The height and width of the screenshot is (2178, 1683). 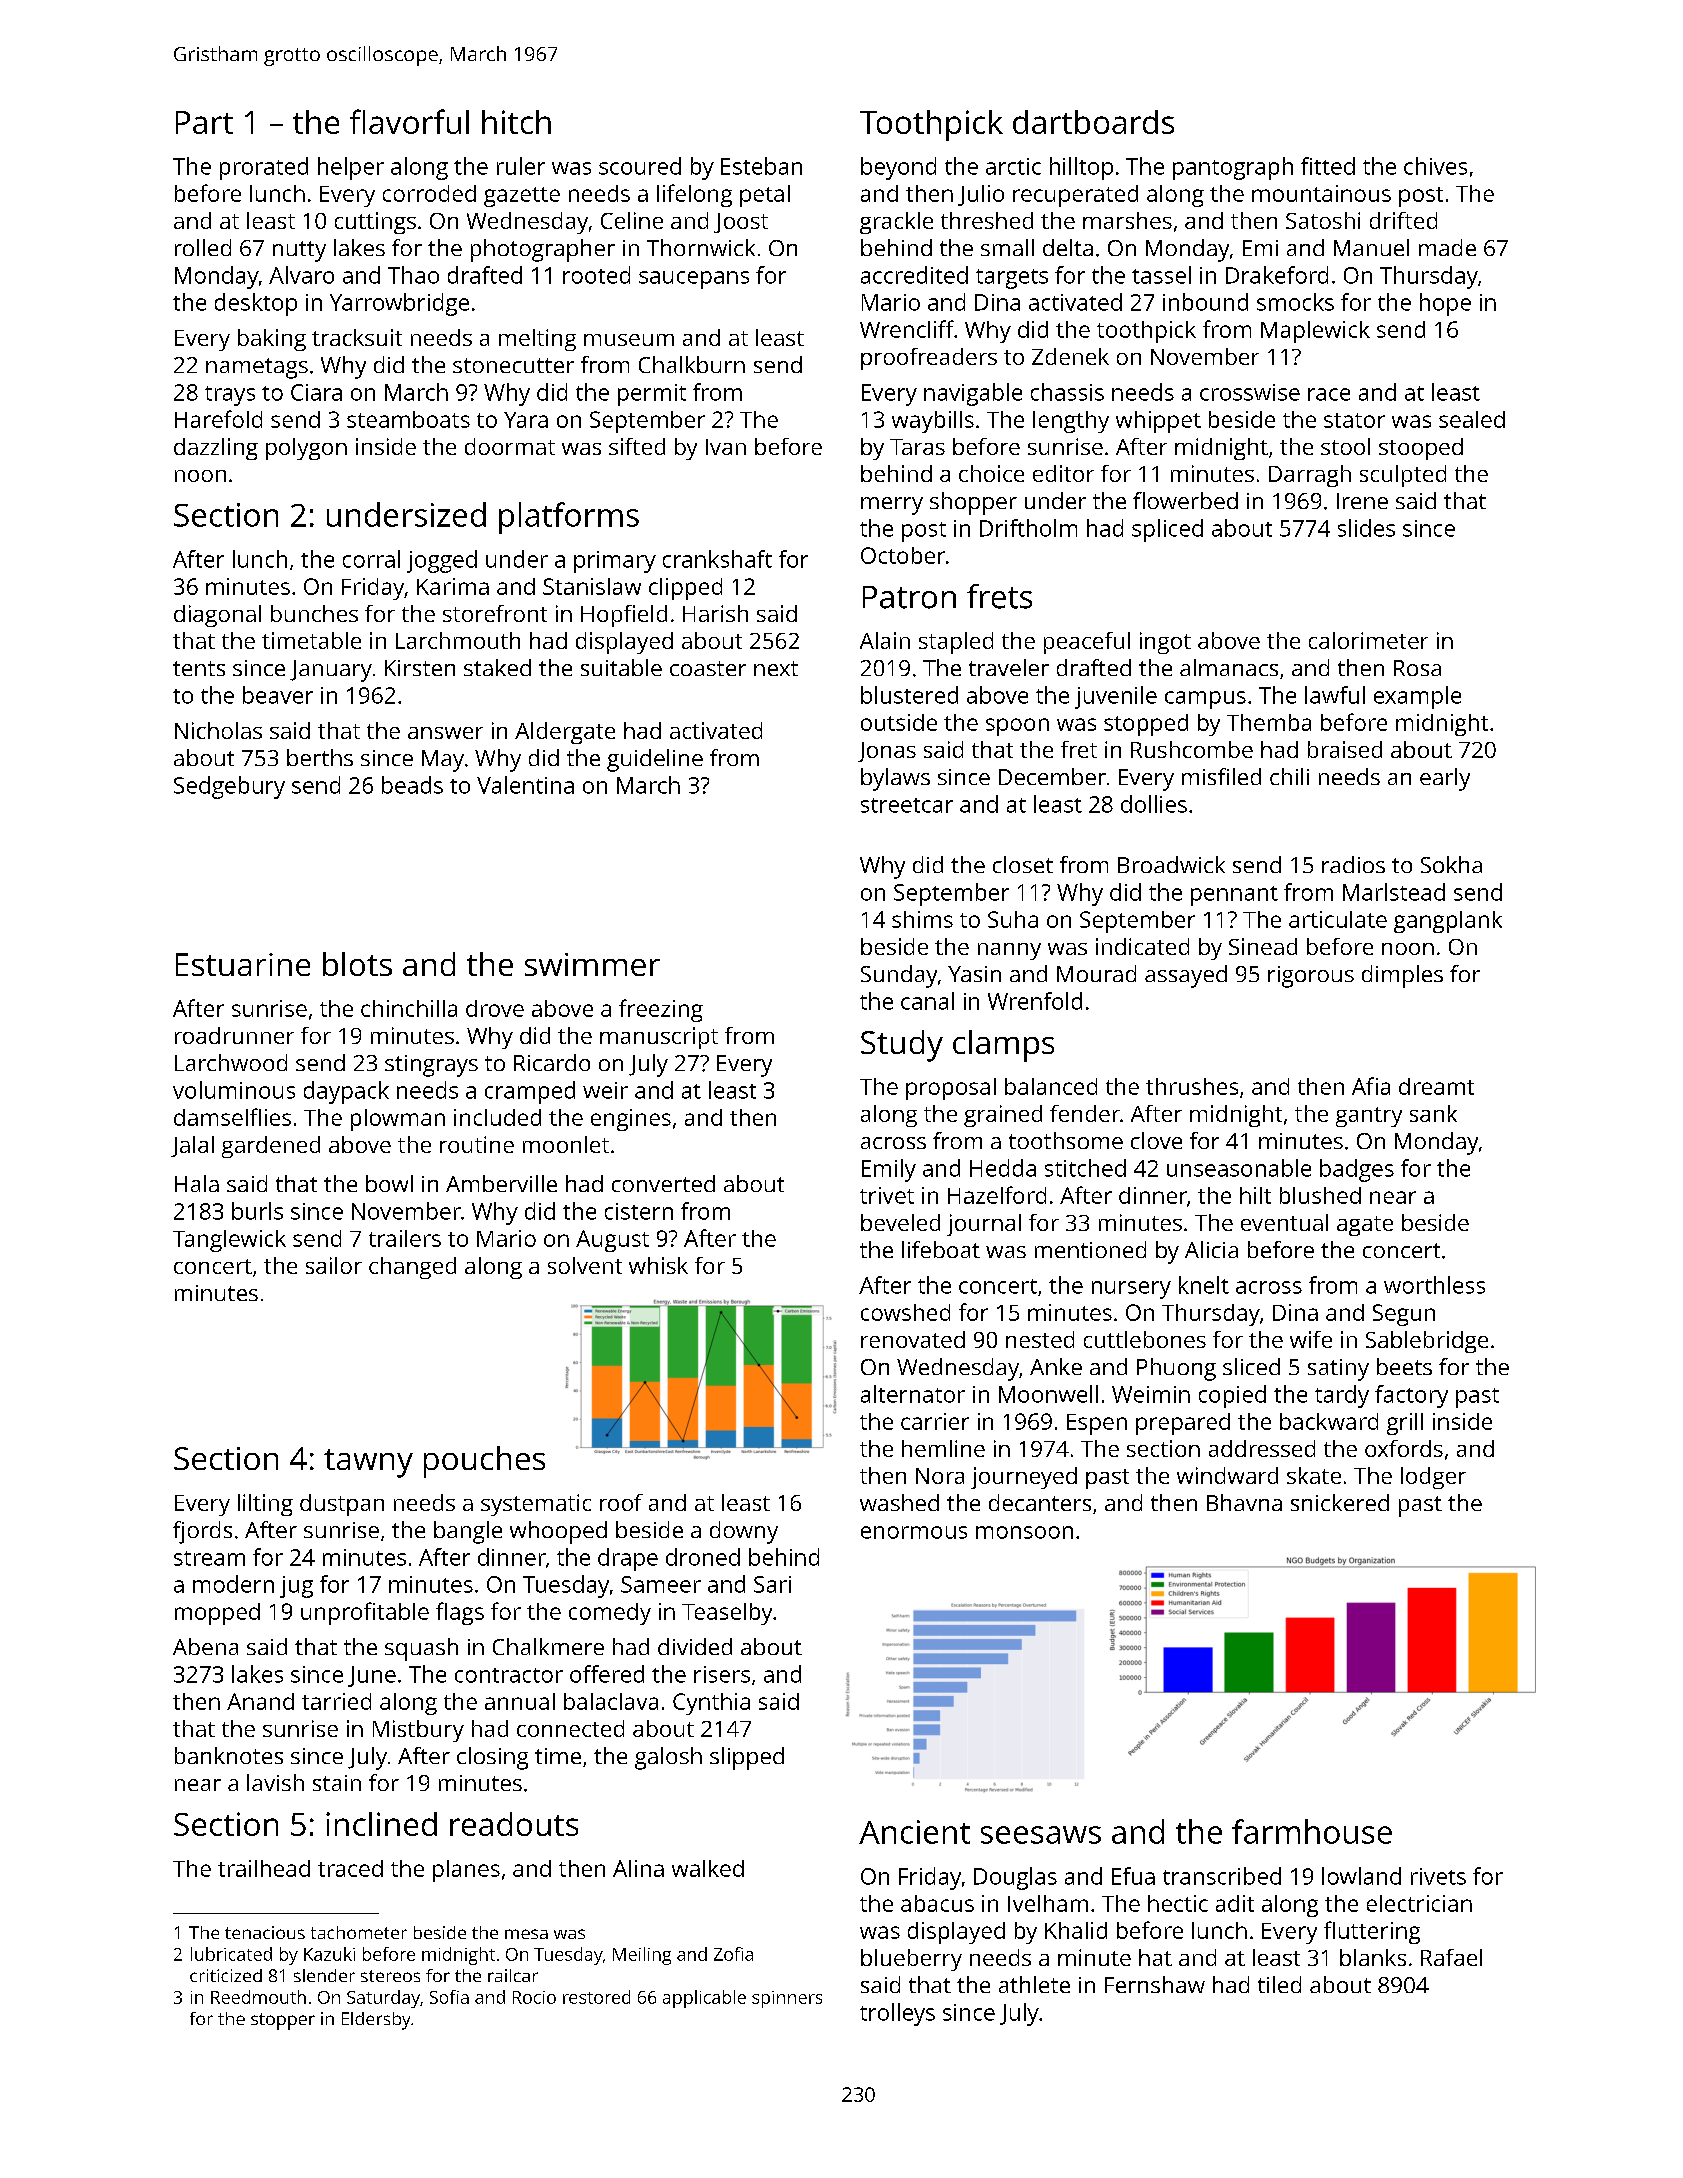 What do you see at coordinates (1013, 166) in the screenshot?
I see `arctic` at bounding box center [1013, 166].
